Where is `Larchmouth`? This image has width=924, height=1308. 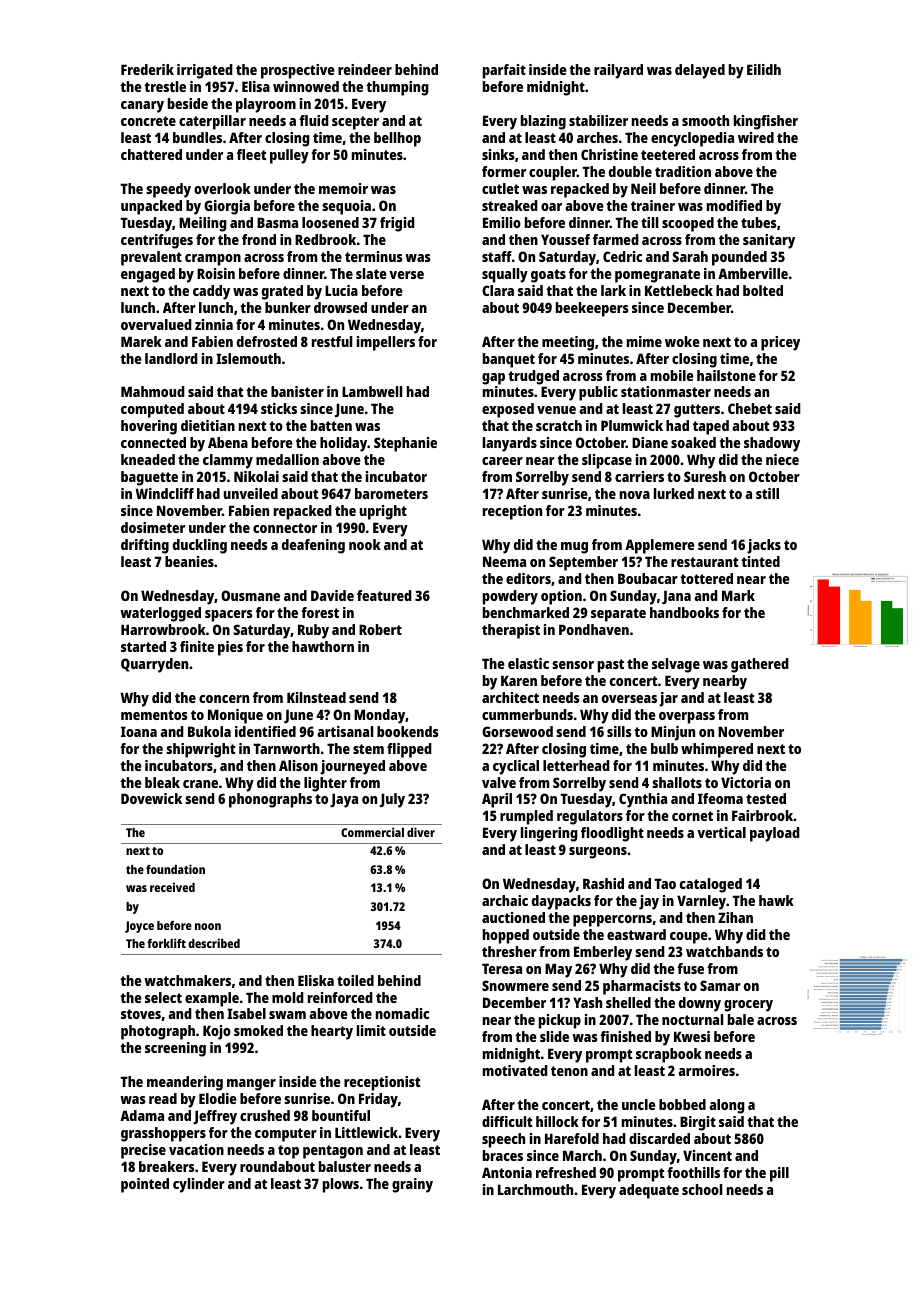 Larchmouth is located at coordinates (535, 1189).
